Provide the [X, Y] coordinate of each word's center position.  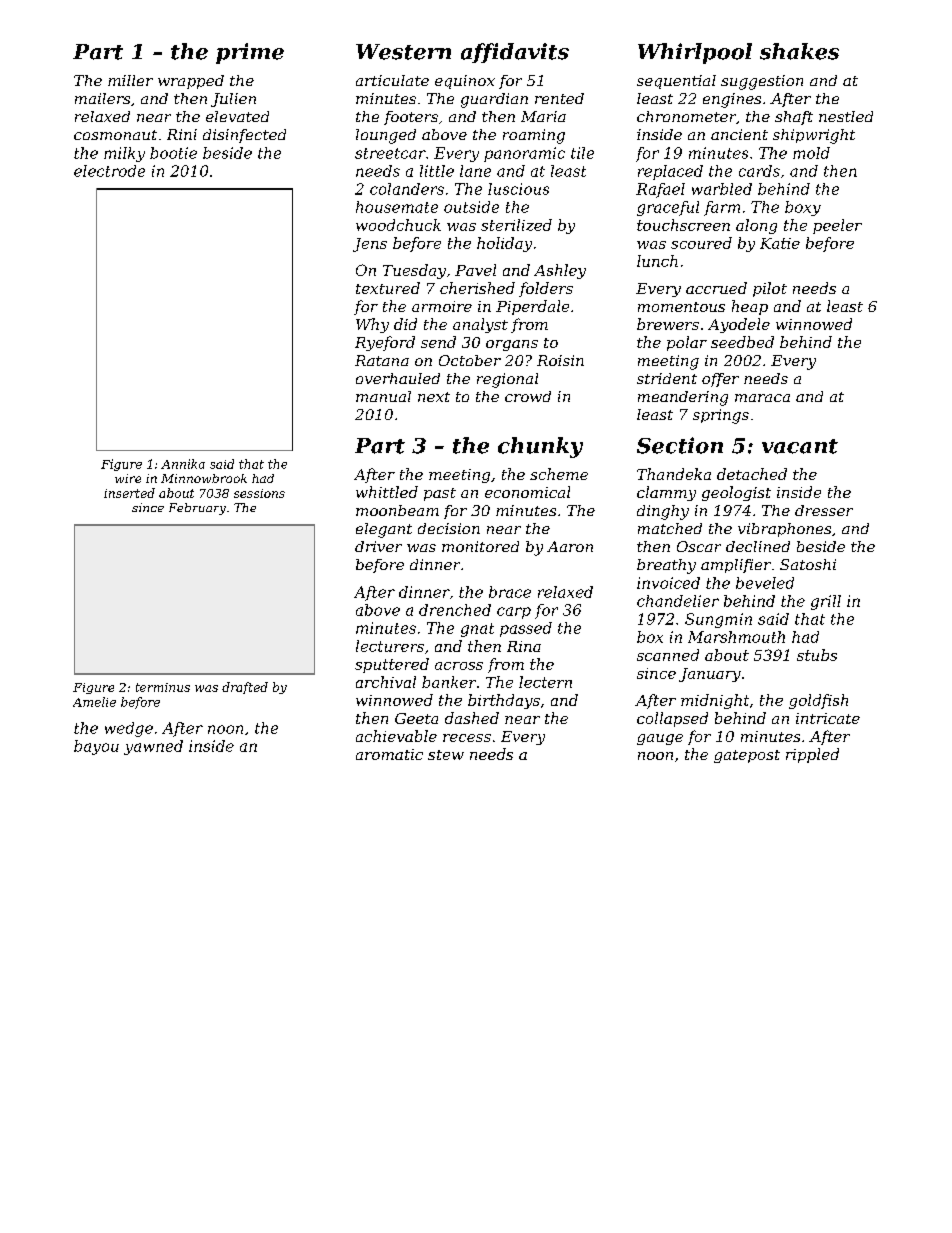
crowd [528, 396]
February [197, 509]
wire [128, 478]
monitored [480, 546]
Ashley [560, 271]
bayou [96, 747]
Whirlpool [695, 53]
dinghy [663, 512]
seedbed [742, 342]
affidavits [515, 53]
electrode [109, 171]
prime [250, 53]
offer [720, 380]
